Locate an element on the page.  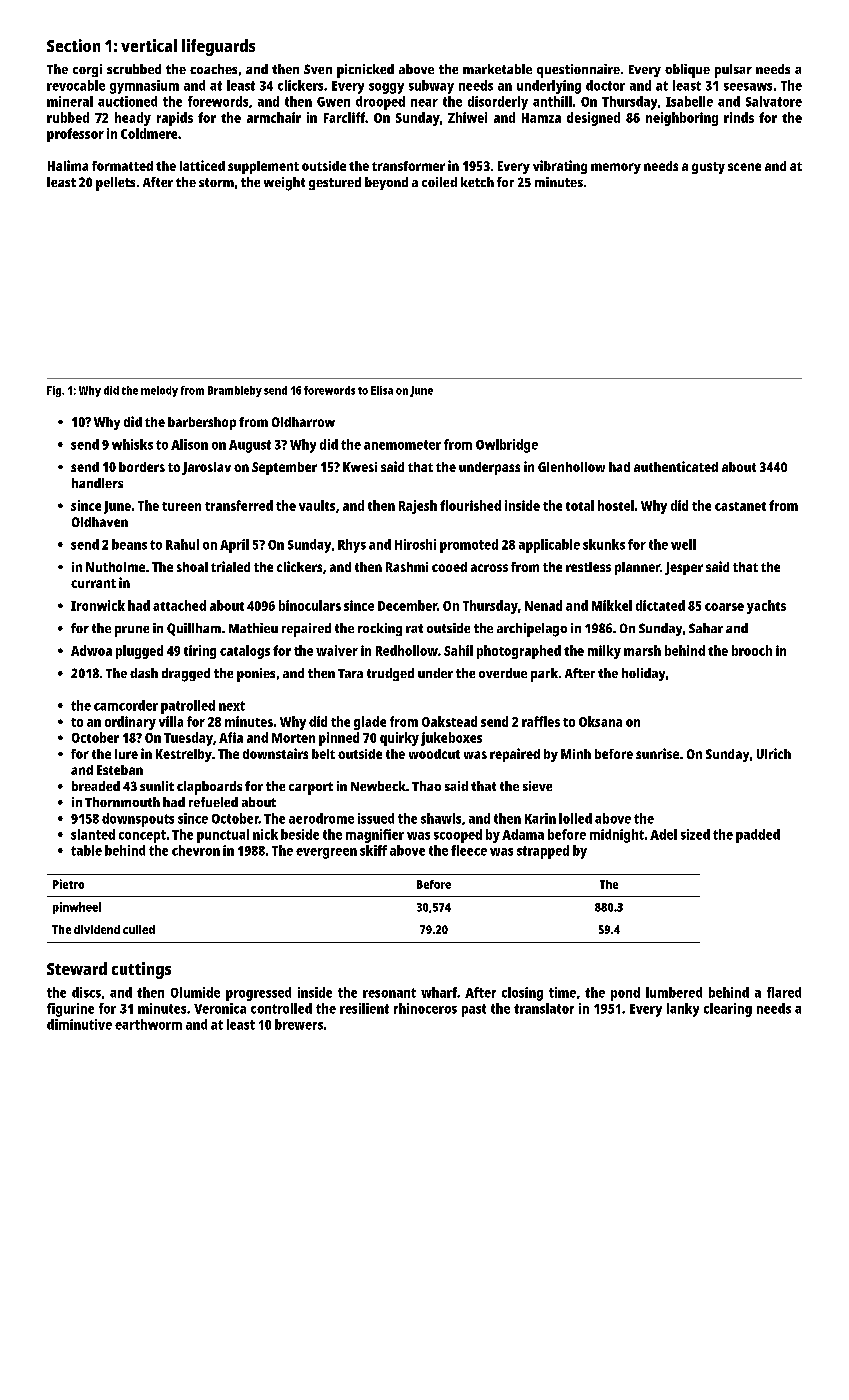
clearing is located at coordinates (728, 1010).
